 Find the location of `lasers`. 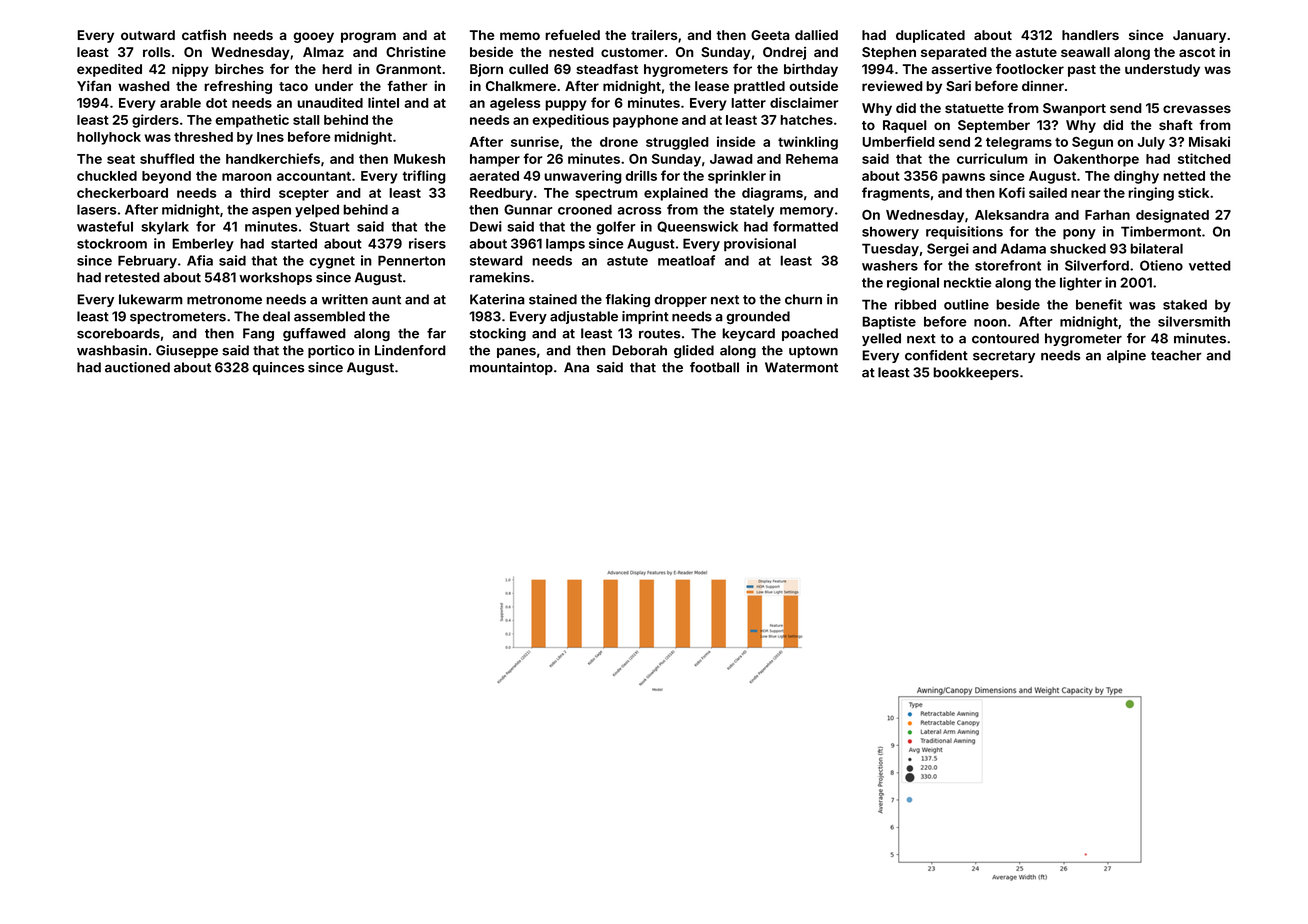

lasers is located at coordinates (97, 209).
